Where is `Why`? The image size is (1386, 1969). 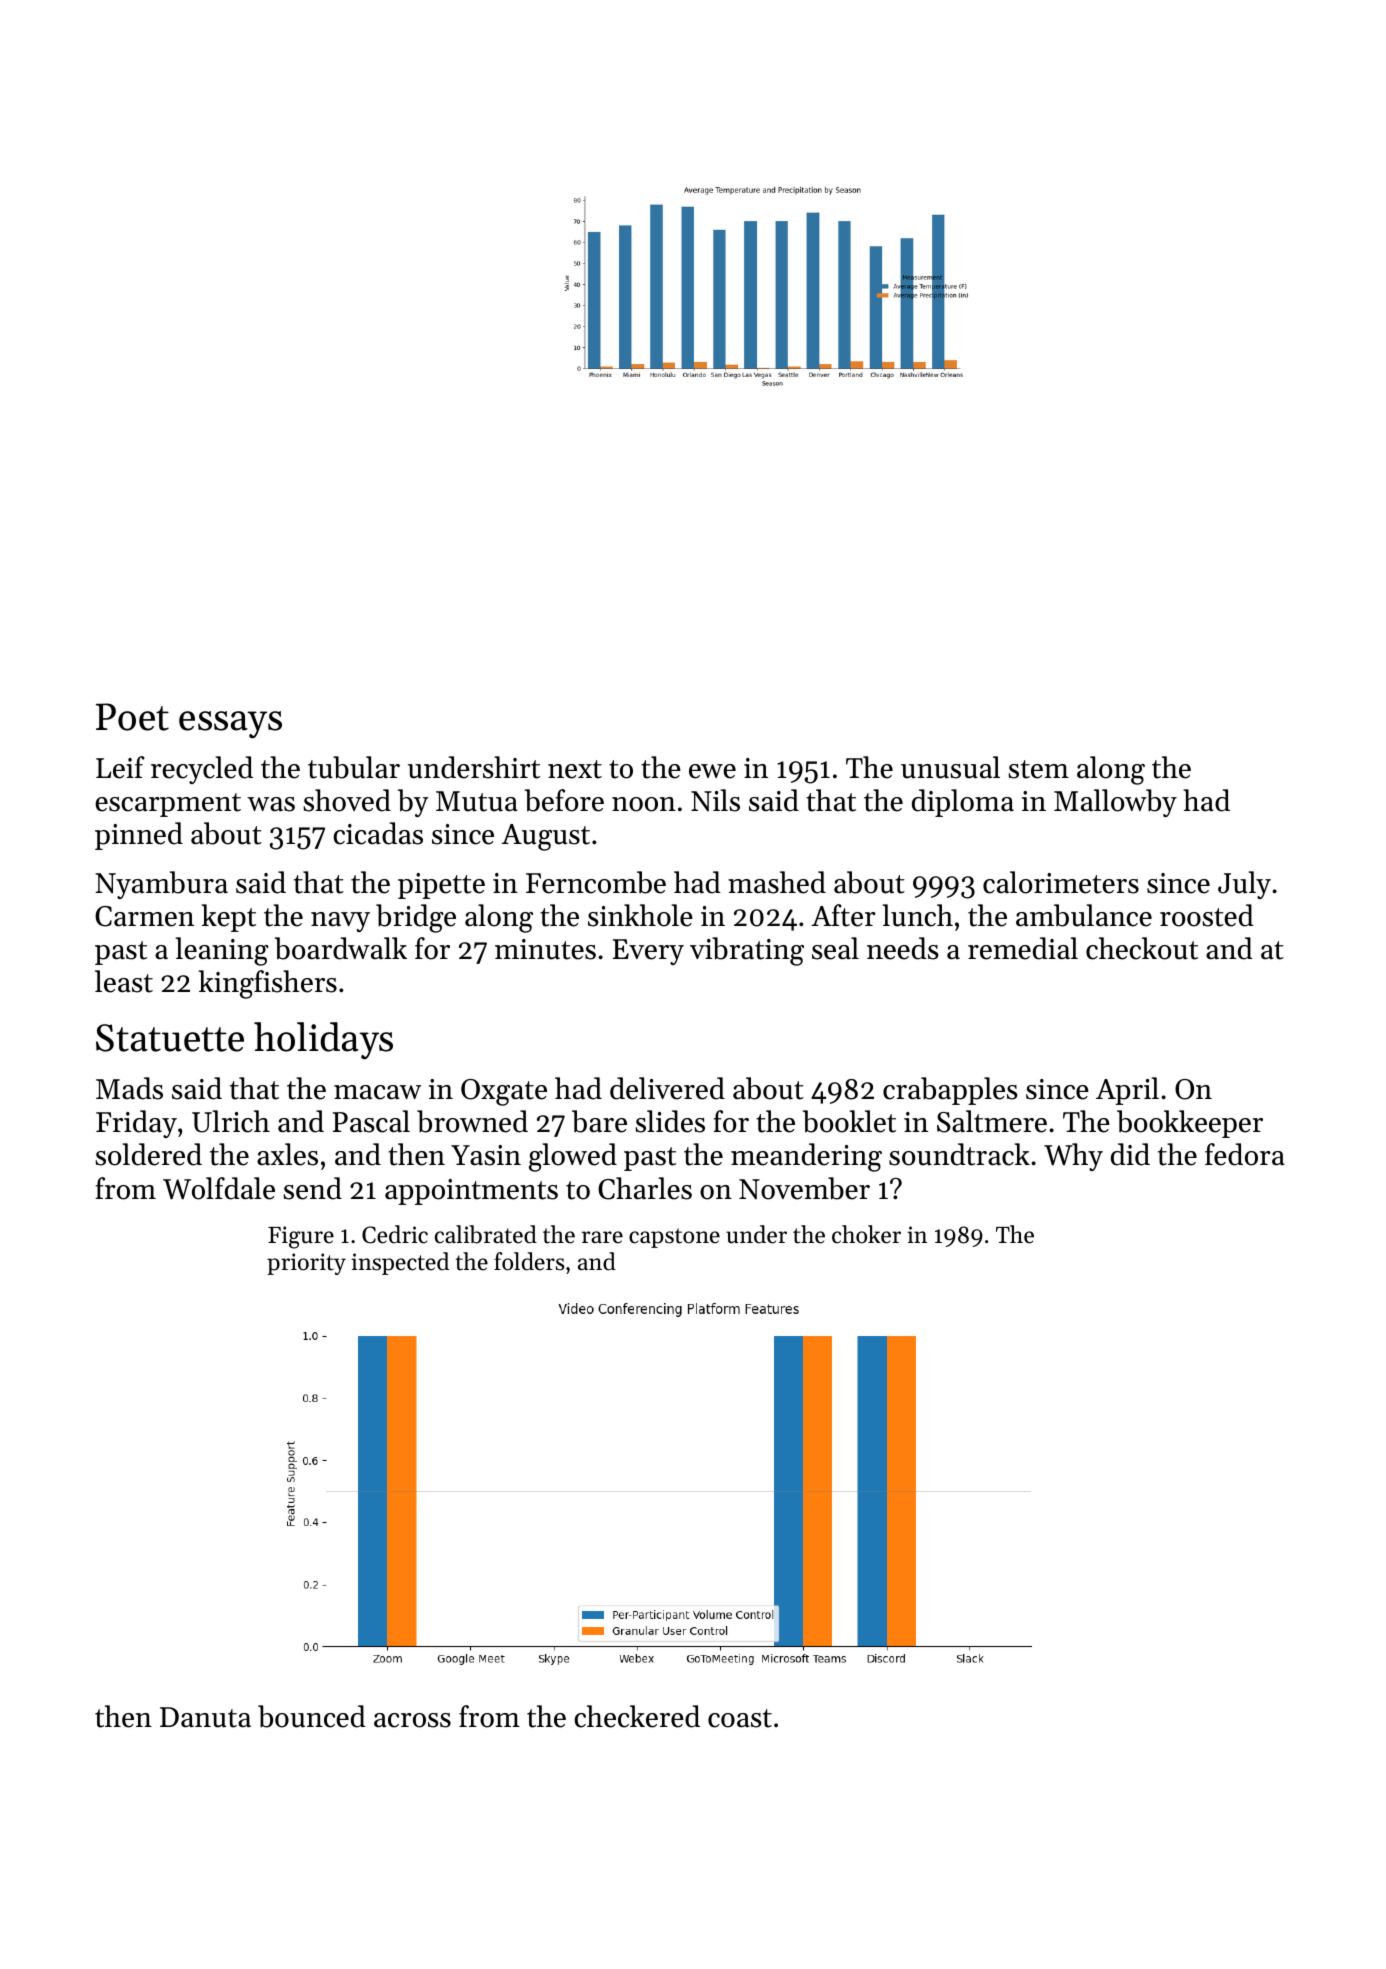 Why is located at coordinates (1073, 1157).
